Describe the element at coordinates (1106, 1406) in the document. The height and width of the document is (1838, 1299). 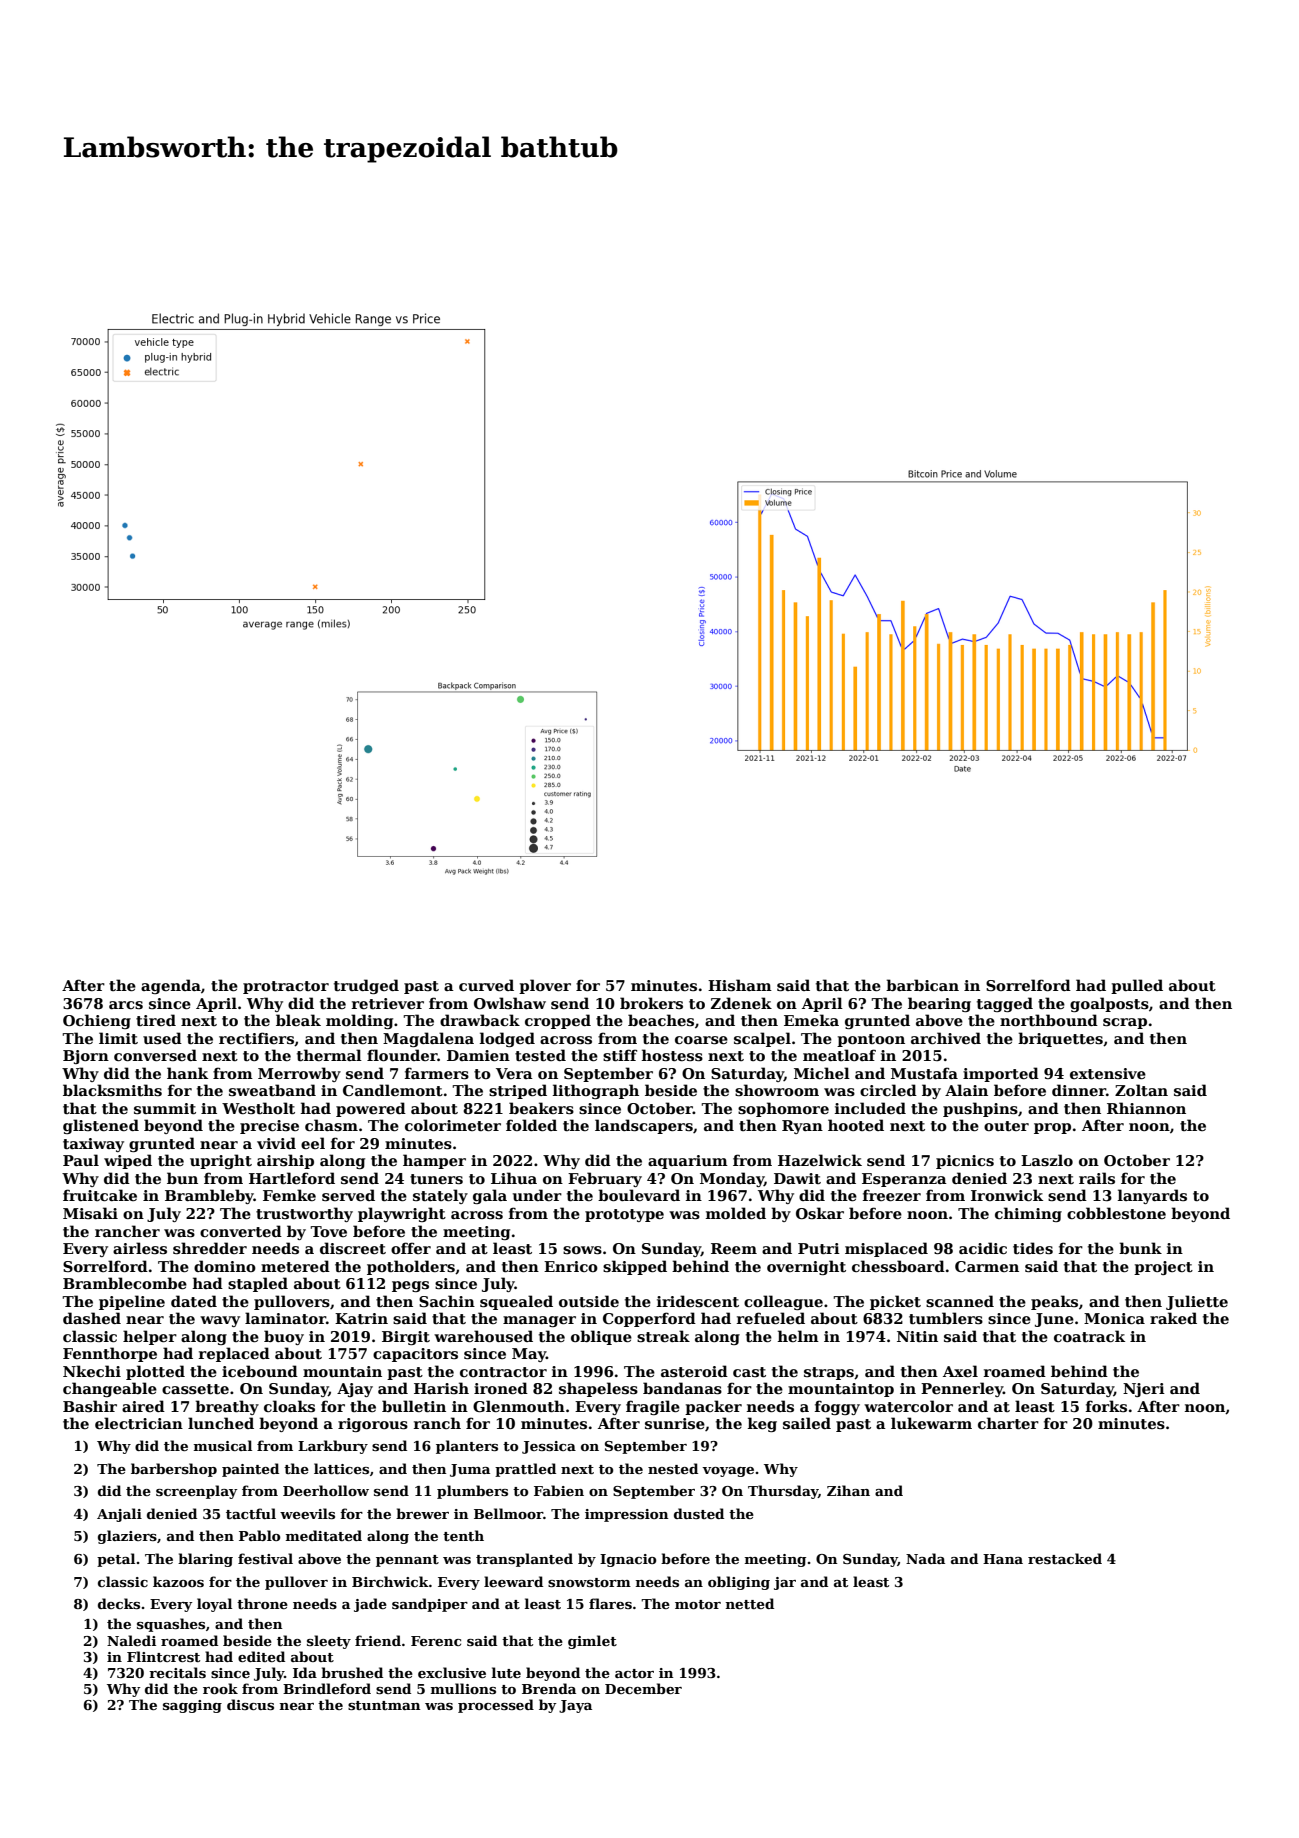
I see `forks` at that location.
